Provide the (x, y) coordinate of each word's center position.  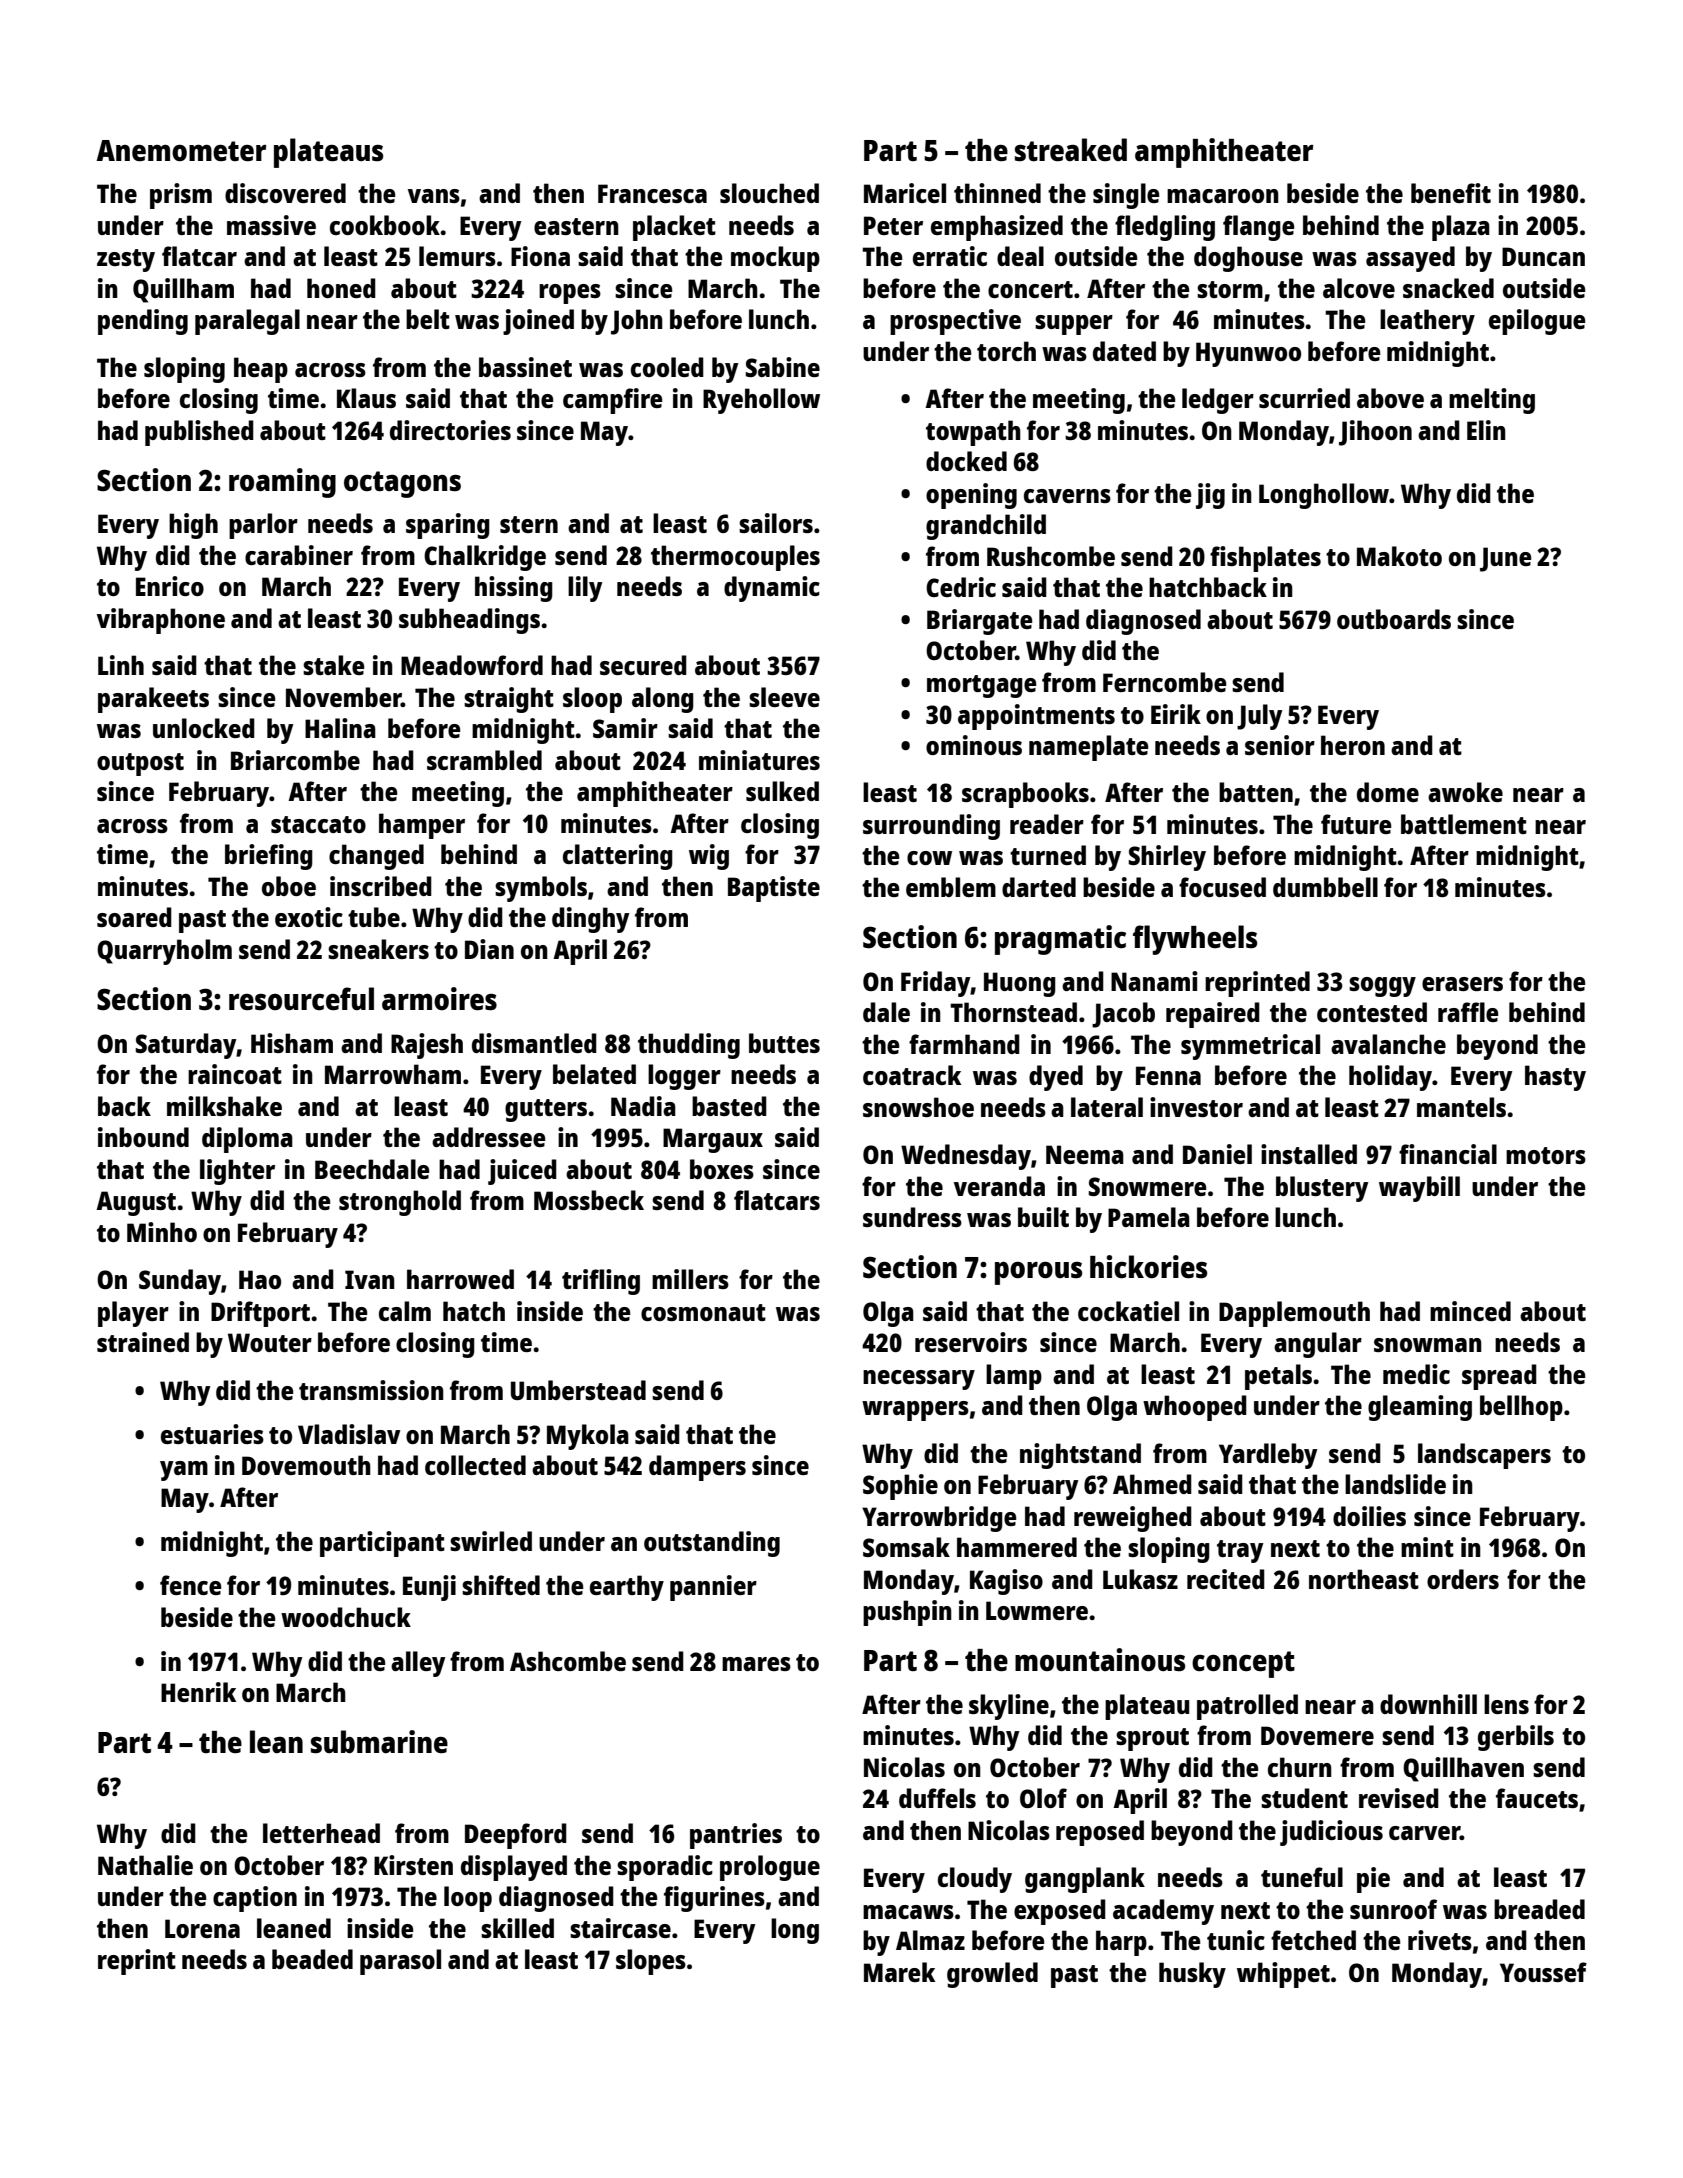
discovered (285, 193)
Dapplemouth (1294, 1314)
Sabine (783, 367)
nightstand (1080, 1456)
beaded (312, 1959)
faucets (1537, 1798)
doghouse (1248, 259)
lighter (237, 1172)
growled (992, 1975)
